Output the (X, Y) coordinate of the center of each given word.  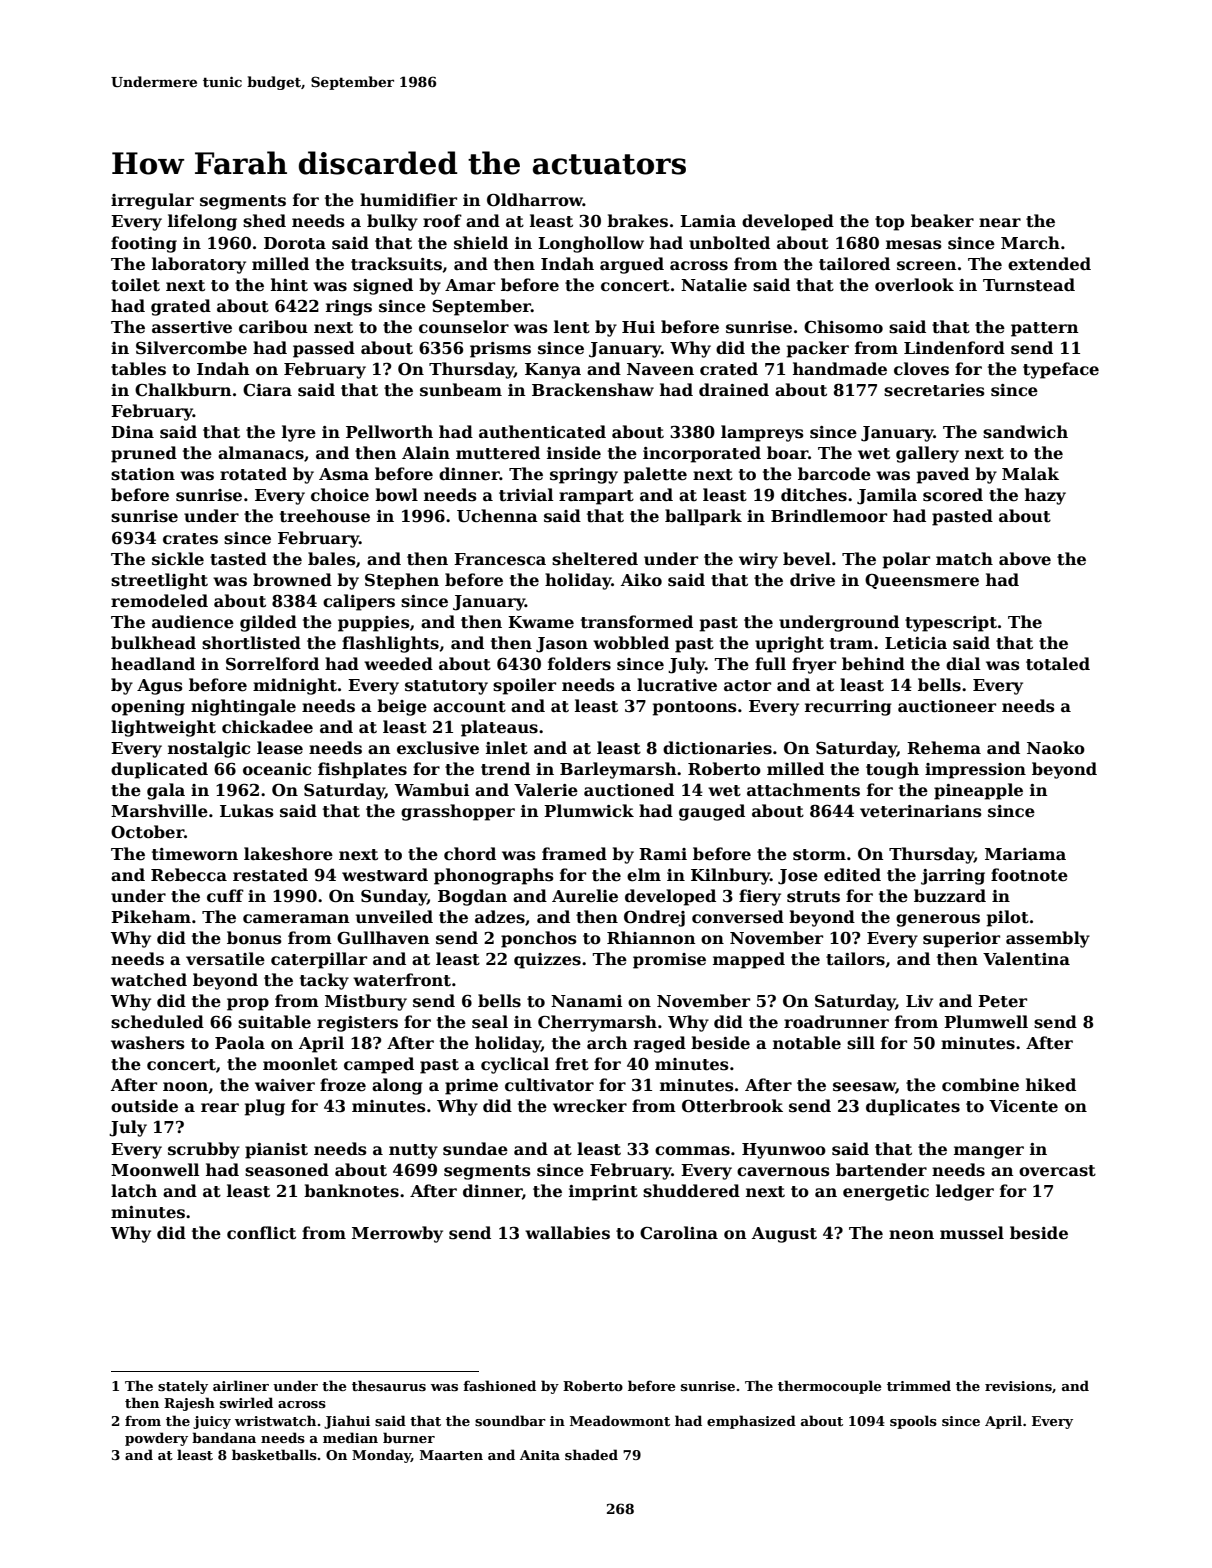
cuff (225, 896)
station (143, 474)
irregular (152, 201)
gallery (927, 454)
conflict (261, 1233)
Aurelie (585, 896)
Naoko (1056, 748)
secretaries (934, 390)
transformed (637, 622)
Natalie (714, 285)
